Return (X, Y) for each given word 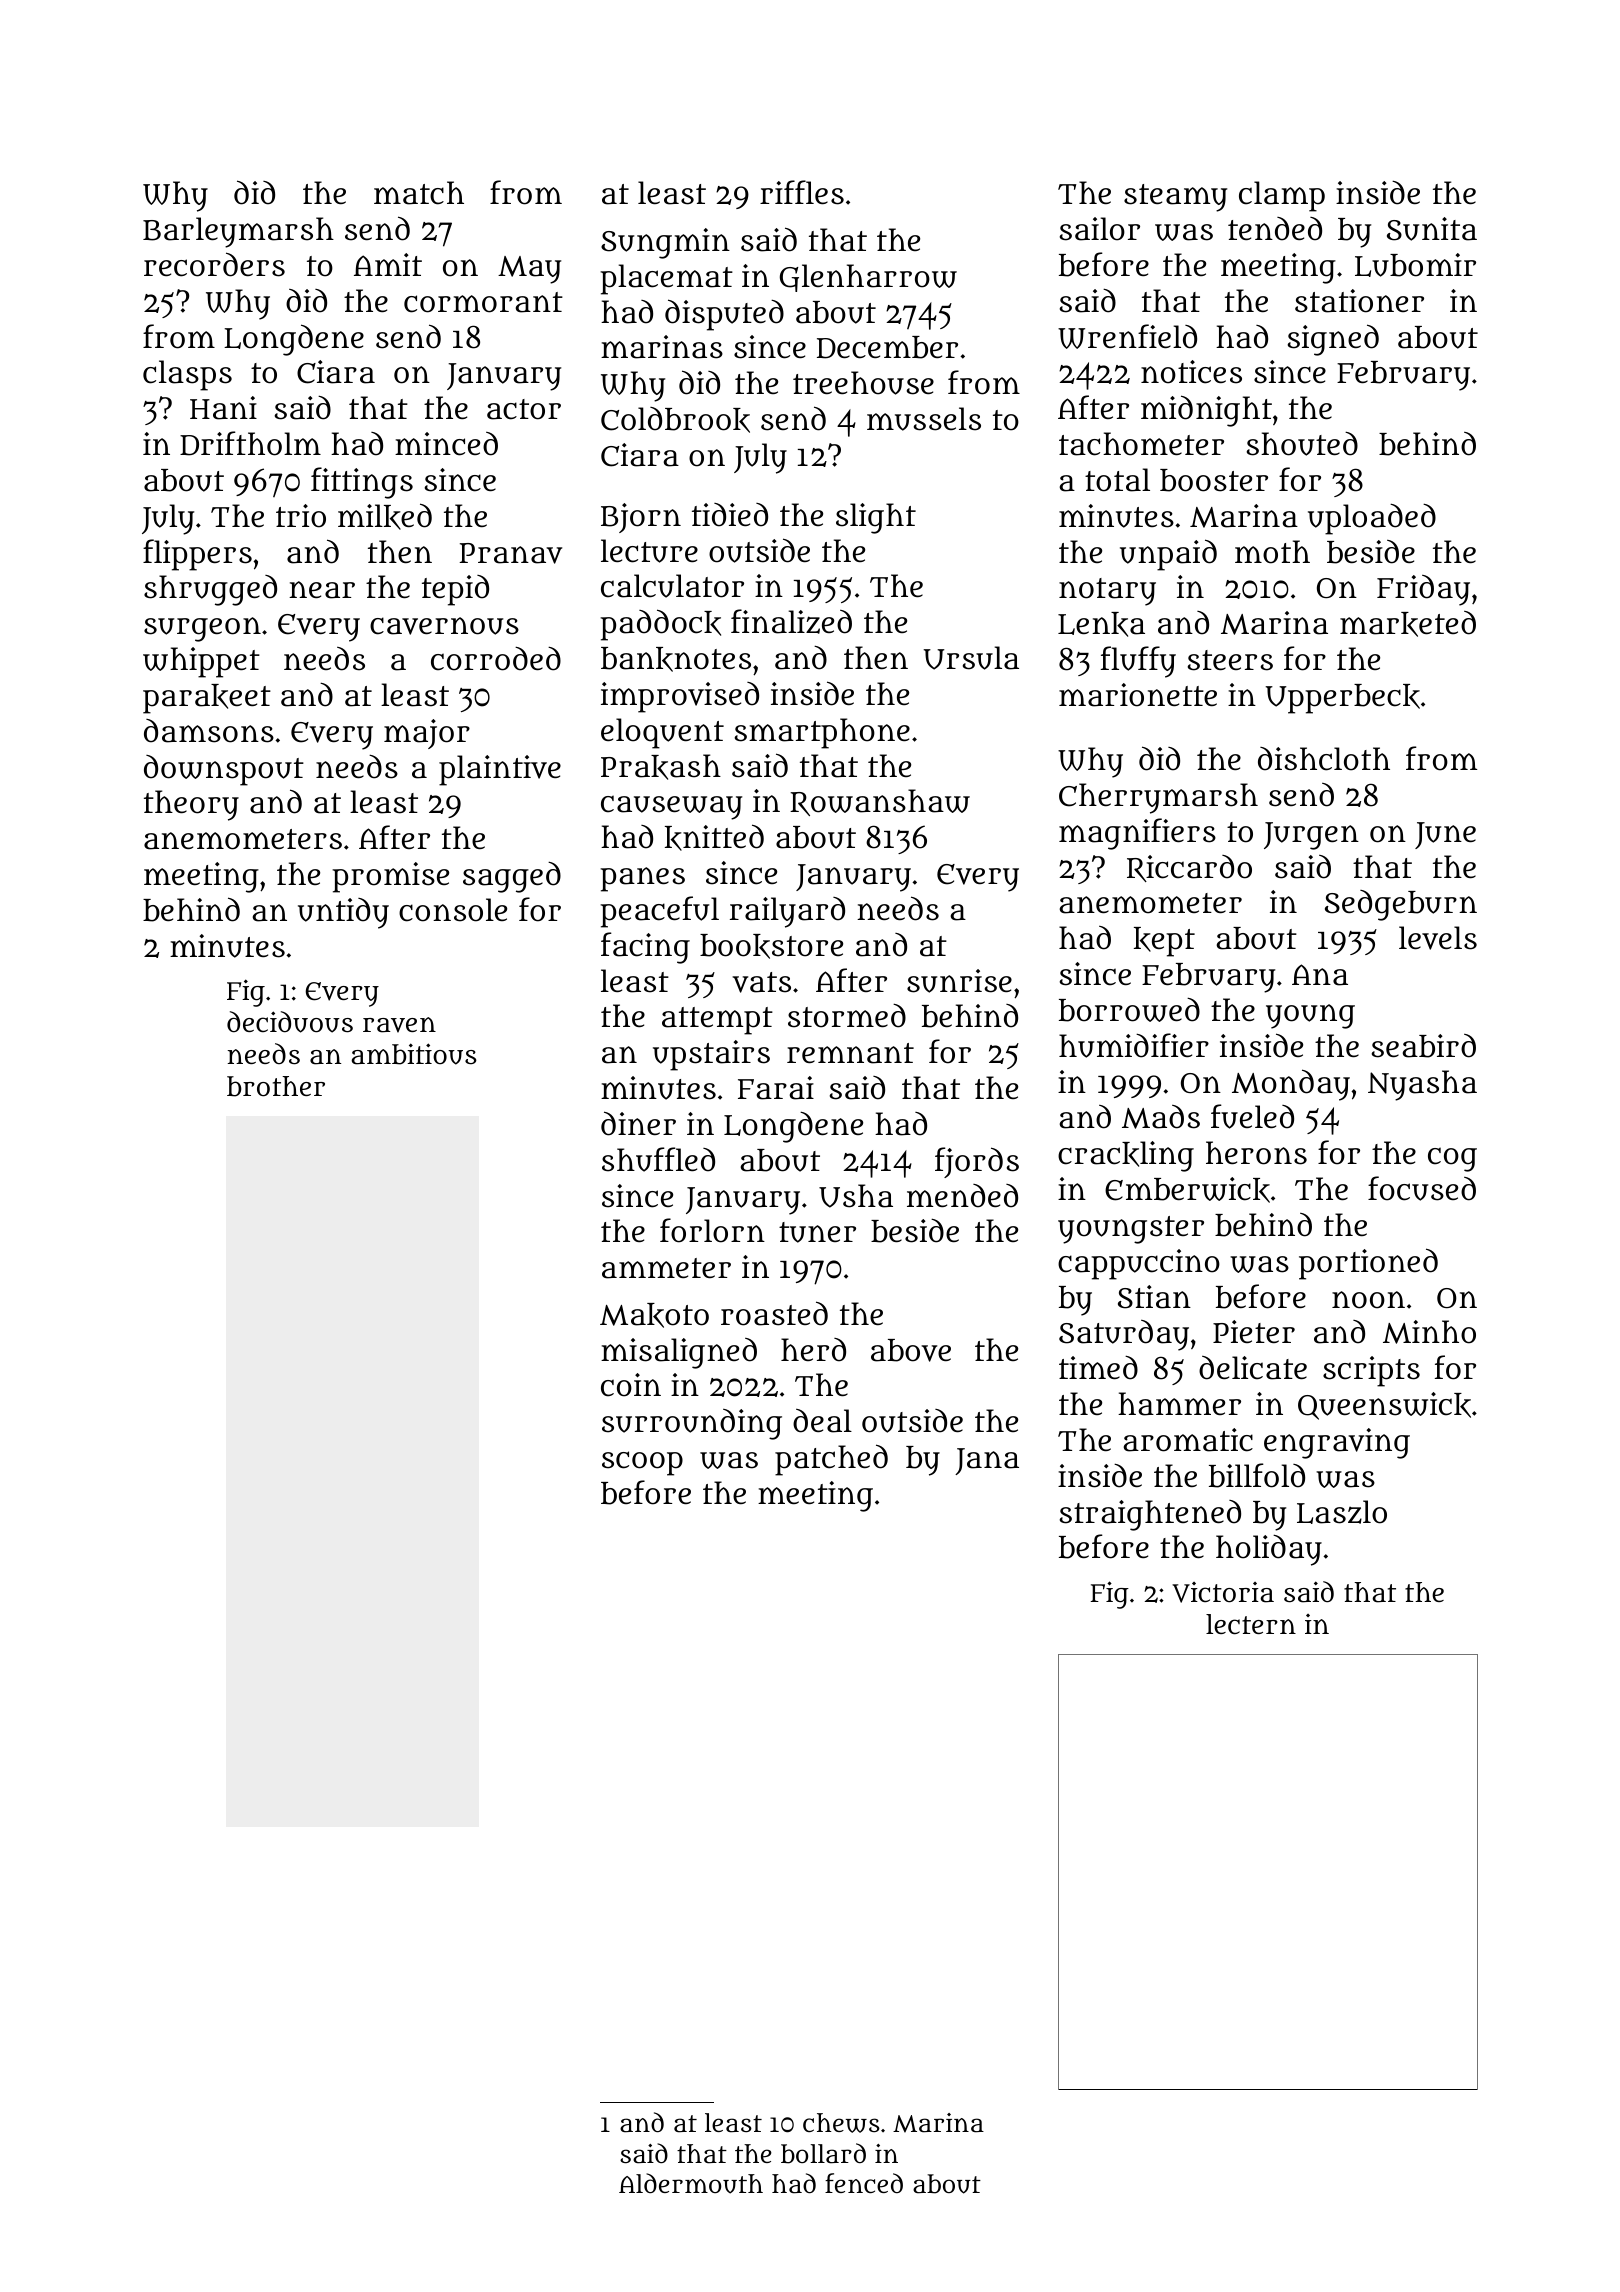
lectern (1251, 1624)
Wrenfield (1127, 336)
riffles (802, 192)
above (911, 1350)
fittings (362, 483)
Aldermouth (691, 2183)
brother (276, 1086)
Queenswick (1384, 1406)
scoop (642, 1463)
